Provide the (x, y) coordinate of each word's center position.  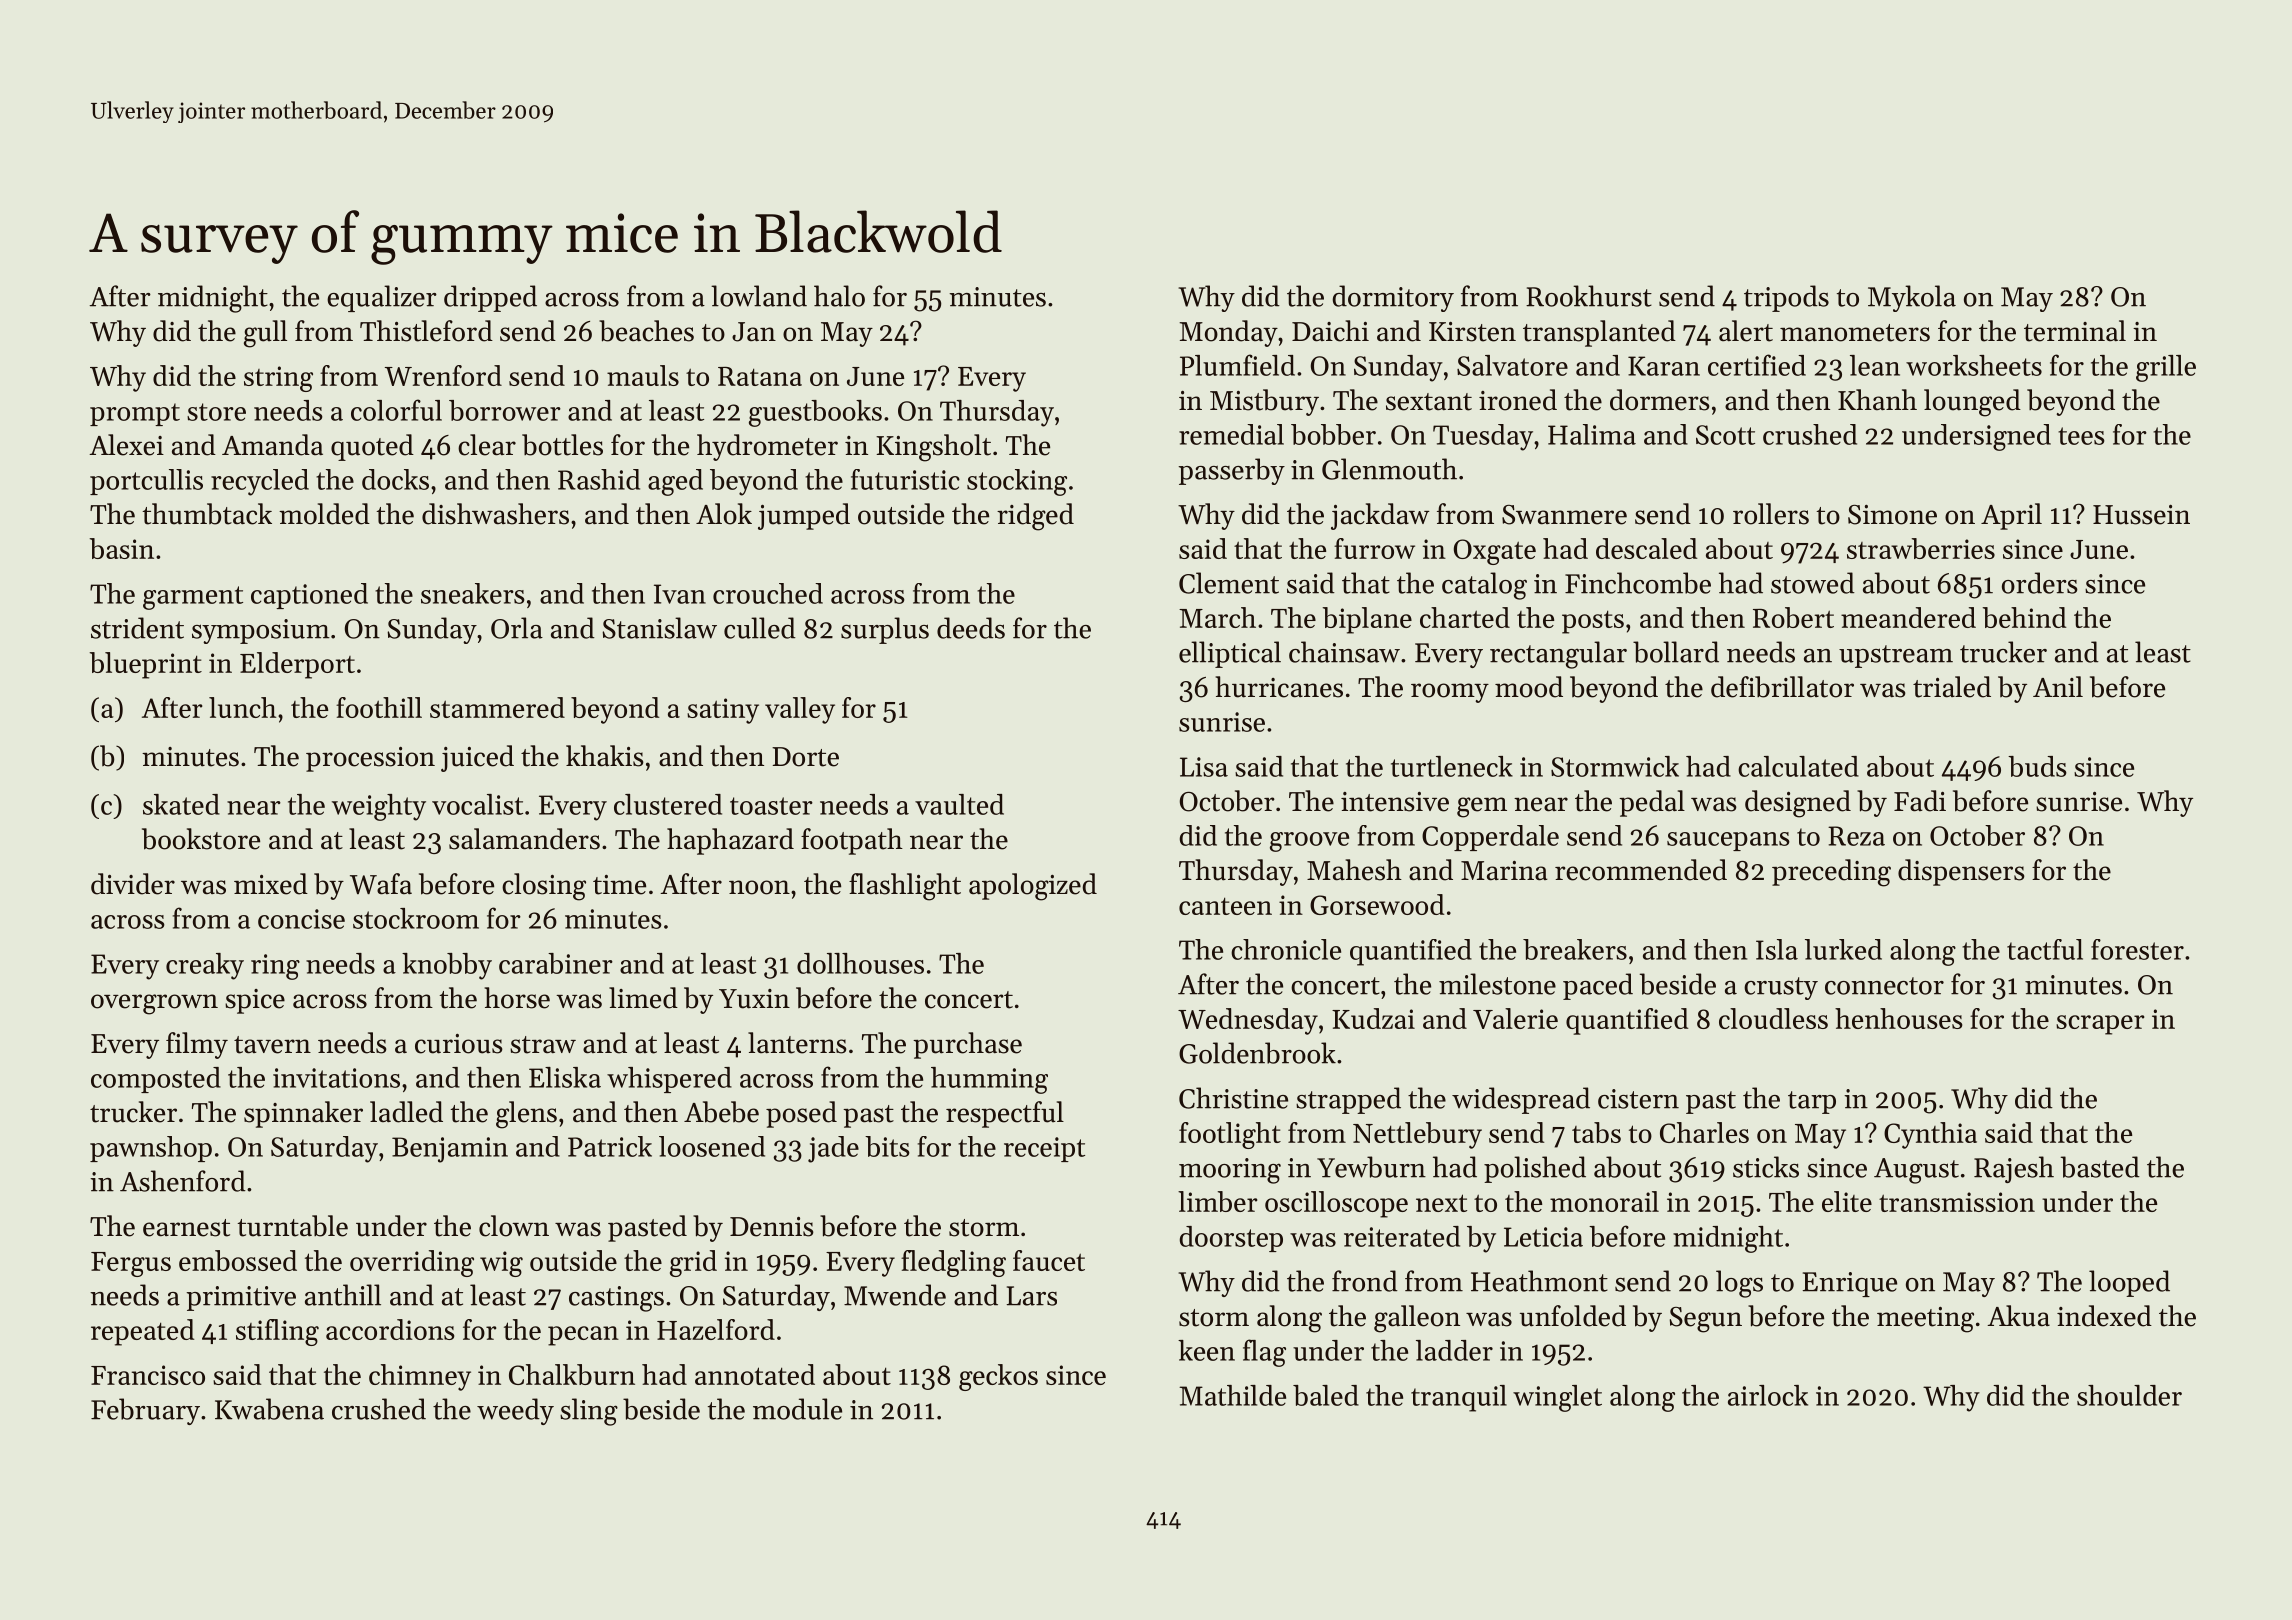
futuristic (905, 479)
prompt (135, 414)
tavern (272, 1045)
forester (2137, 949)
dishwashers (495, 514)
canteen (1225, 906)
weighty (379, 807)
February (145, 1411)
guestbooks (815, 413)
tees (2081, 436)
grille (2166, 368)
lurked (1843, 949)
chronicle (1286, 949)
